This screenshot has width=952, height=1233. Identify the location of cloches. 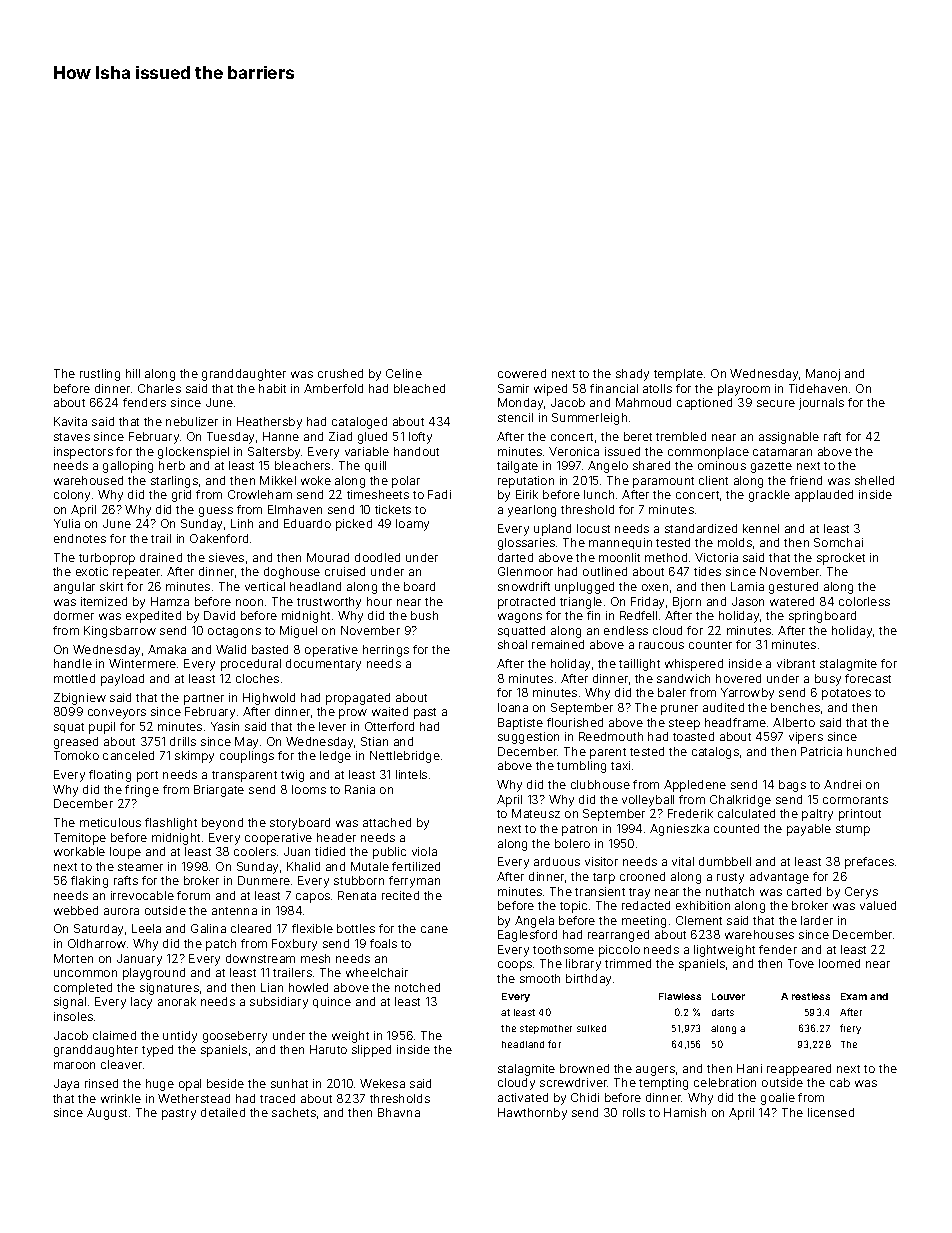
(257, 678).
